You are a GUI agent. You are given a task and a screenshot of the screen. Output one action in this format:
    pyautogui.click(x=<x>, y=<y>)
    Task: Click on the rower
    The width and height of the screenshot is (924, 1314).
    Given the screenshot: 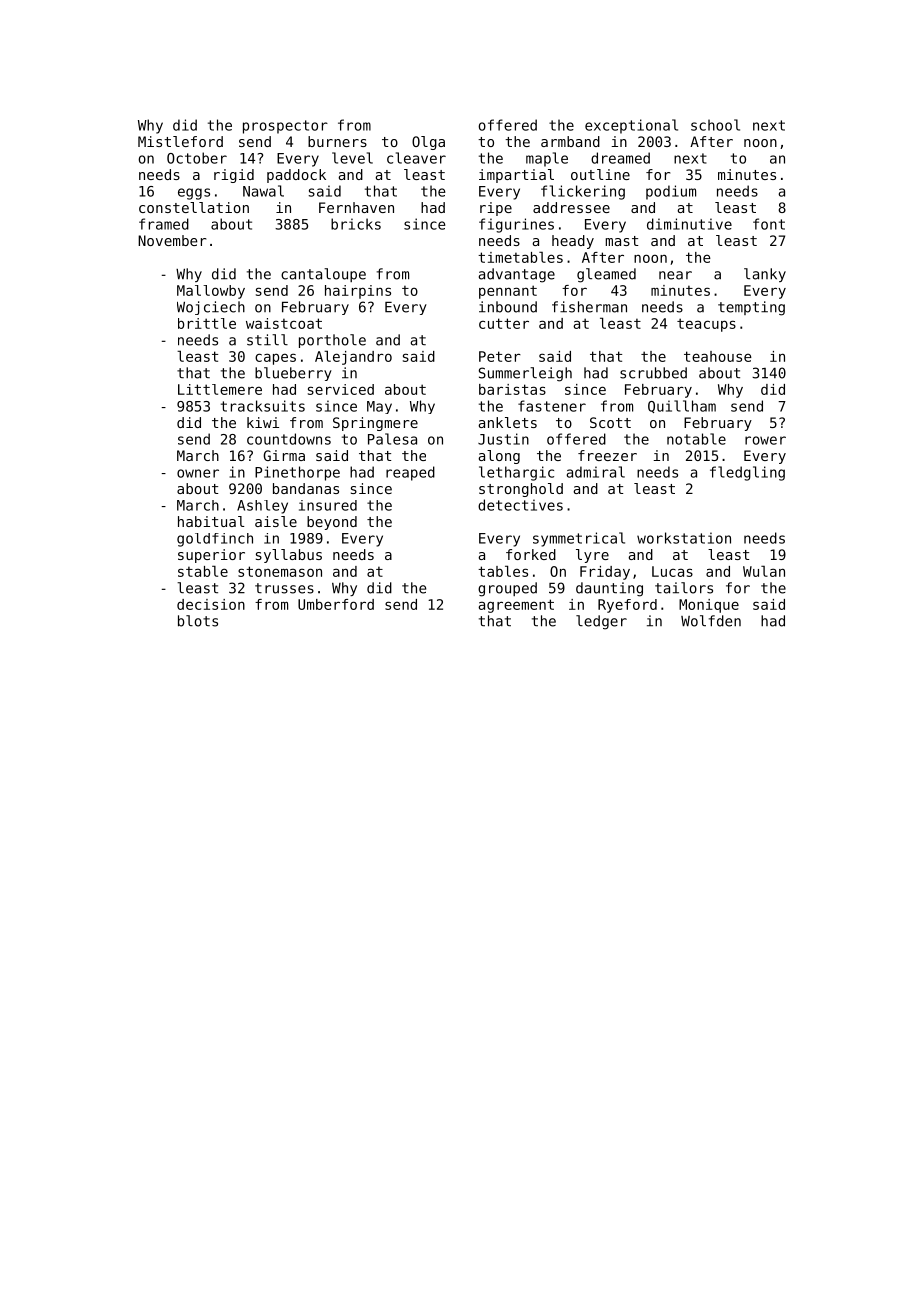 What is the action you would take?
    pyautogui.click(x=765, y=440)
